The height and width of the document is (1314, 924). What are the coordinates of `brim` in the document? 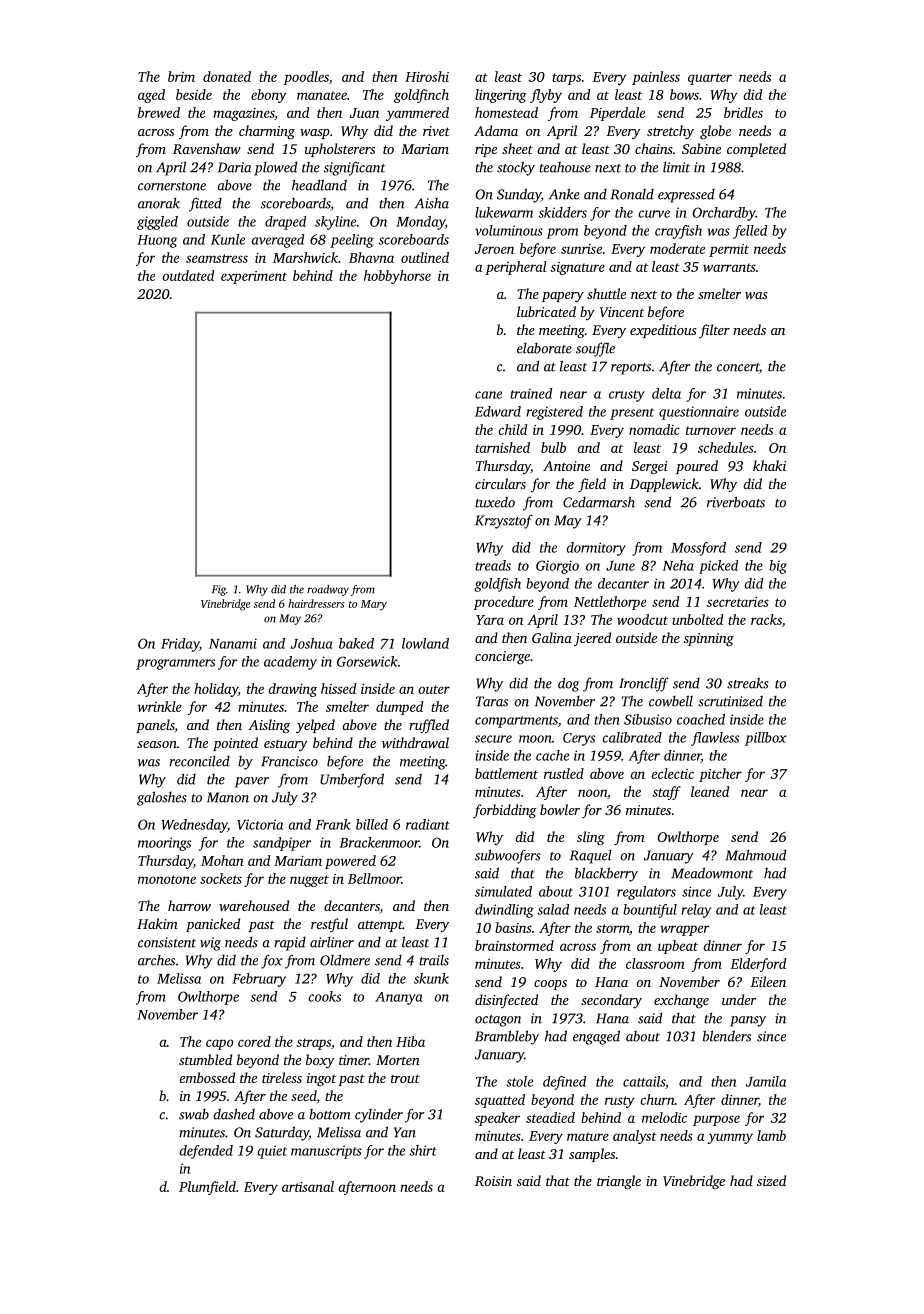 It's located at (181, 76).
